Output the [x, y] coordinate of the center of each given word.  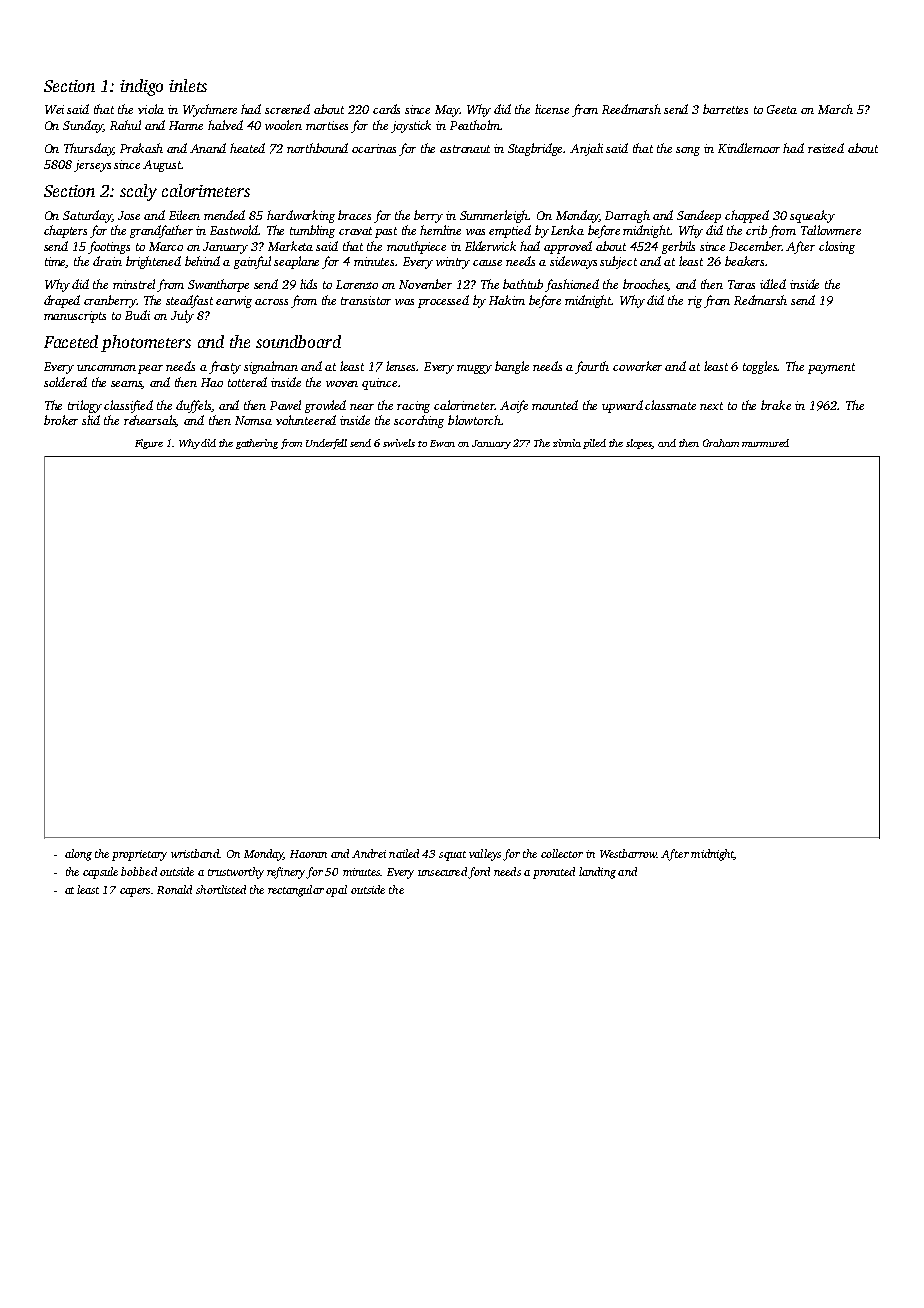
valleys [485, 855]
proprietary [139, 855]
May [447, 111]
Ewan [442, 443]
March [835, 109]
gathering [257, 444]
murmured [765, 443]
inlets [188, 85]
